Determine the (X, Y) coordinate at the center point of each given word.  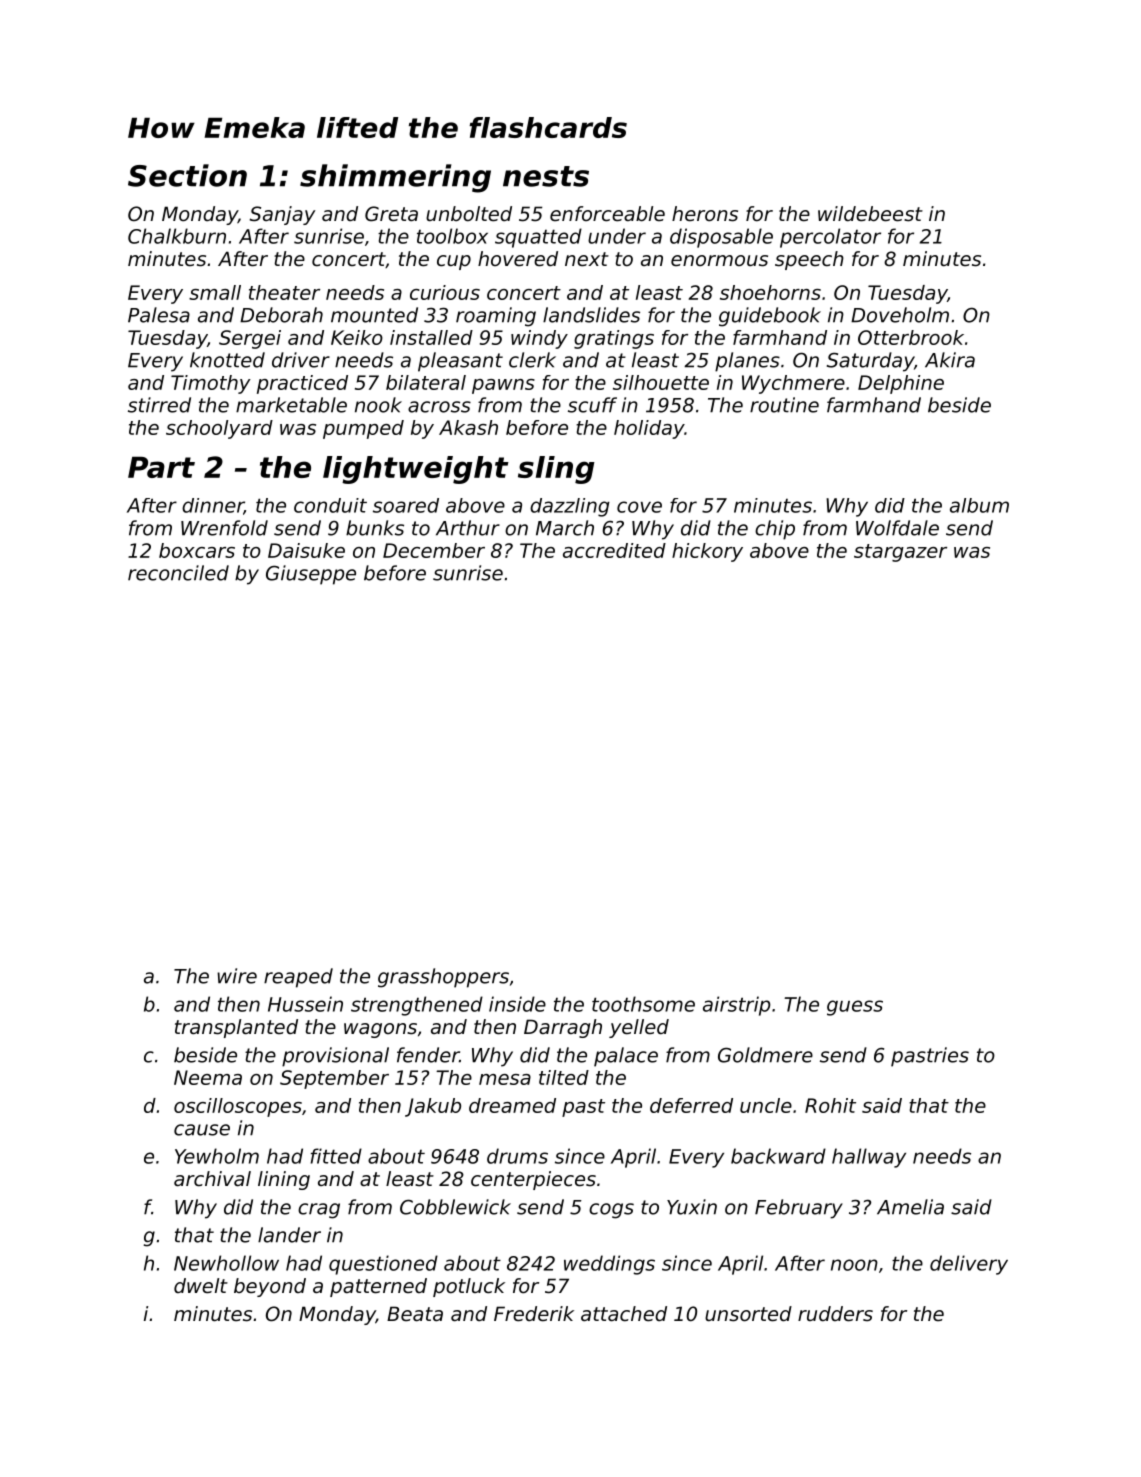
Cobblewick (455, 1207)
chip (775, 530)
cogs (611, 1211)
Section (187, 175)
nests (546, 176)
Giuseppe (311, 575)
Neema (208, 1077)
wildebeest (870, 214)
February (799, 1209)
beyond (270, 1287)
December (434, 550)
